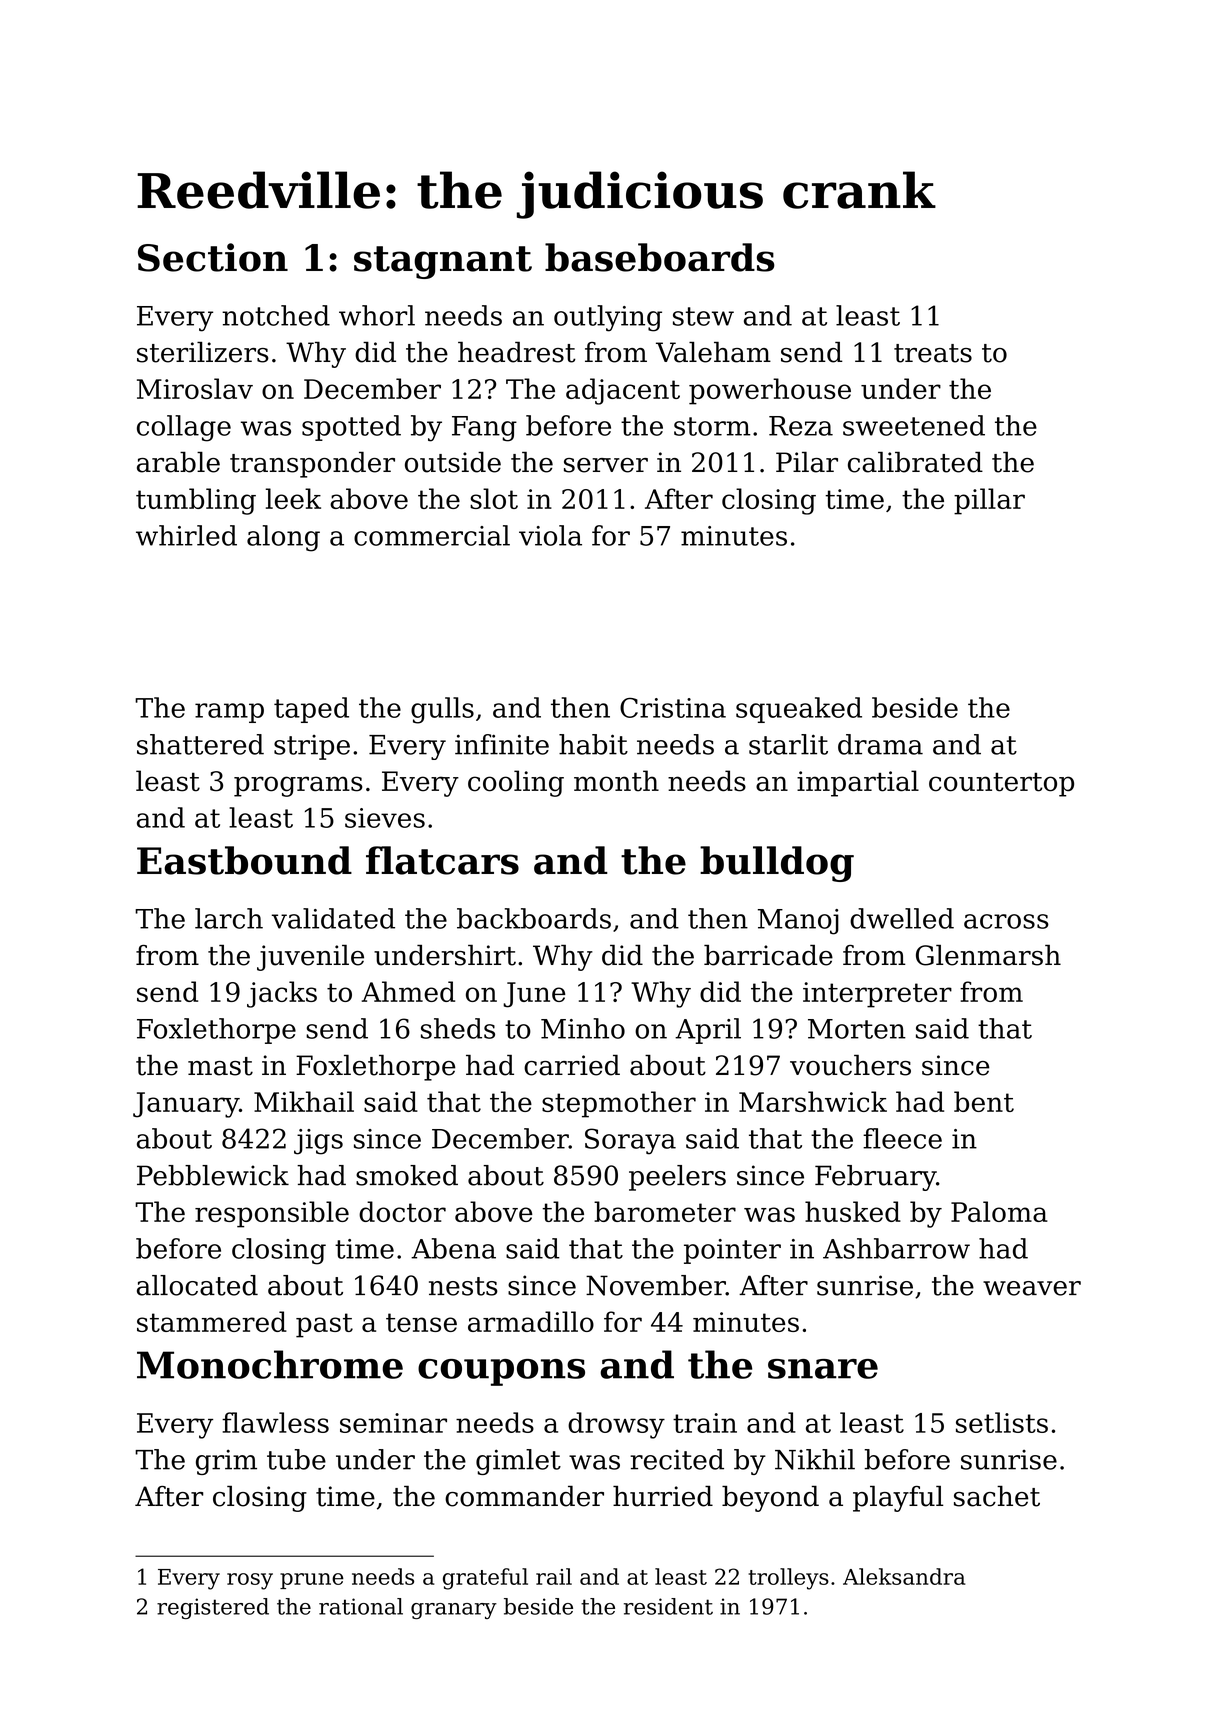  What do you see at coordinates (914, 425) in the screenshot?
I see `sweetened` at bounding box center [914, 425].
